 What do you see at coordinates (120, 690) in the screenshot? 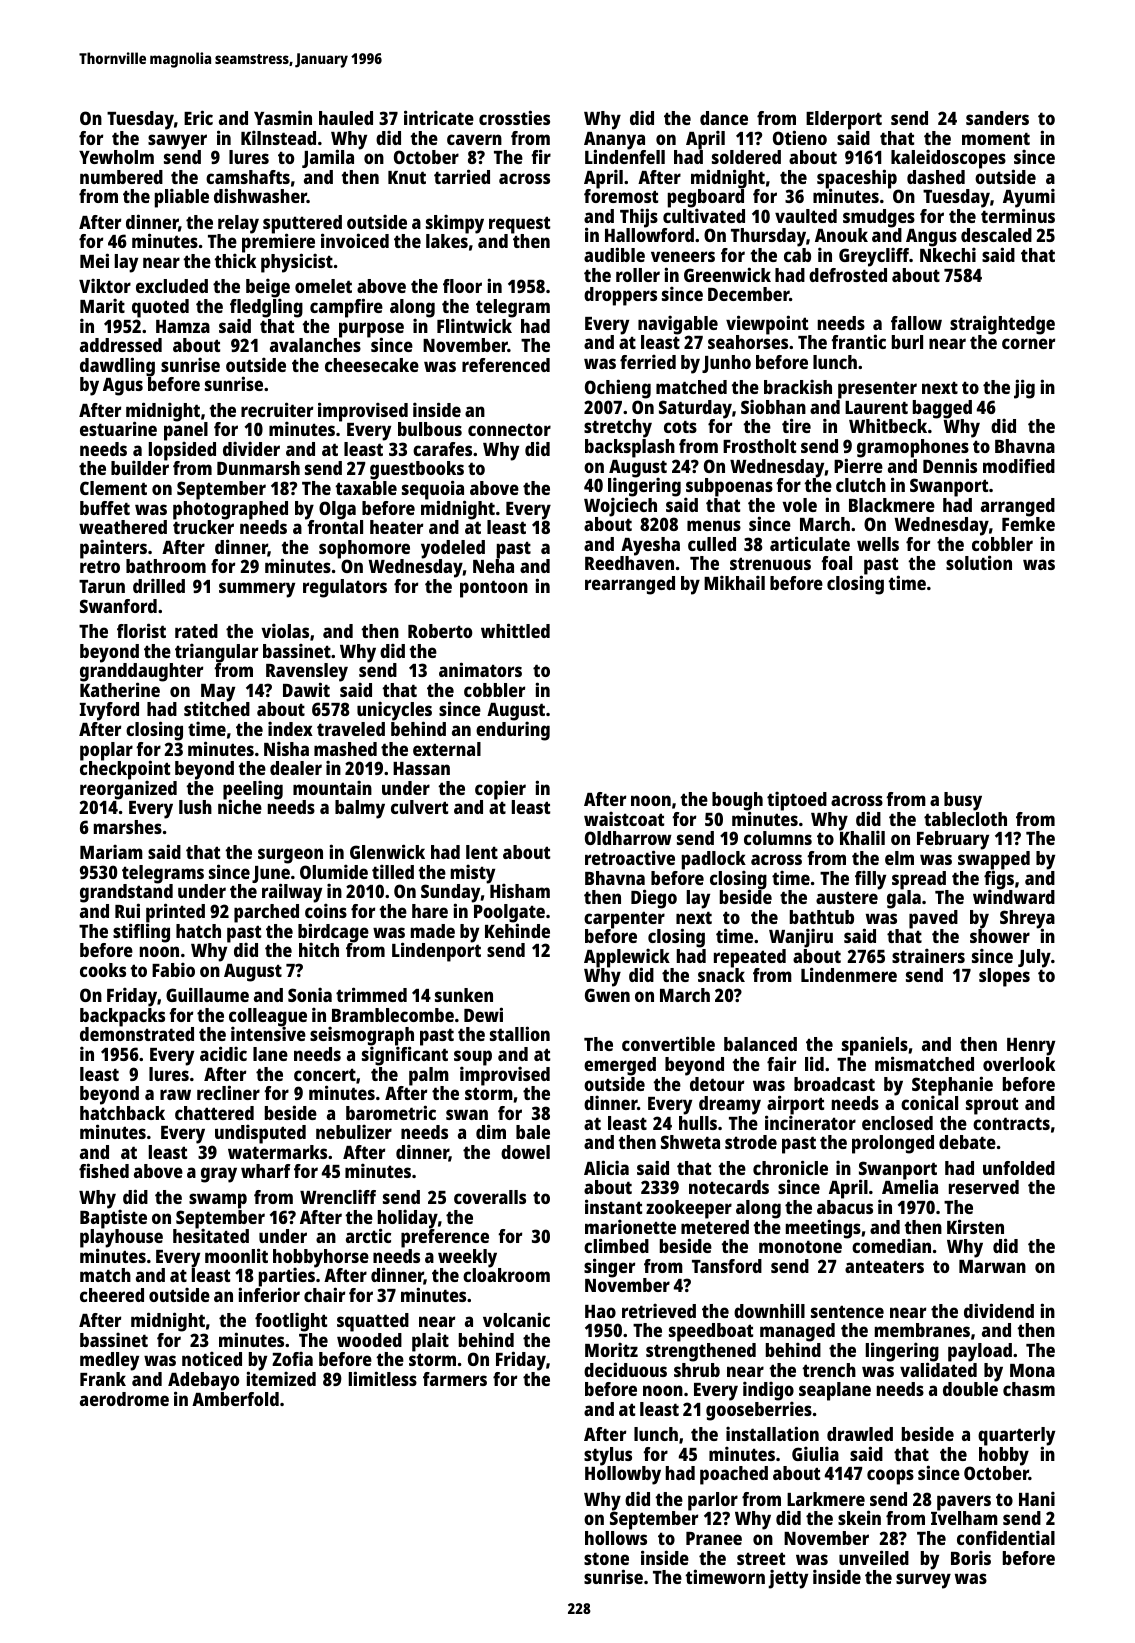
I see `Katherine` at bounding box center [120, 690].
